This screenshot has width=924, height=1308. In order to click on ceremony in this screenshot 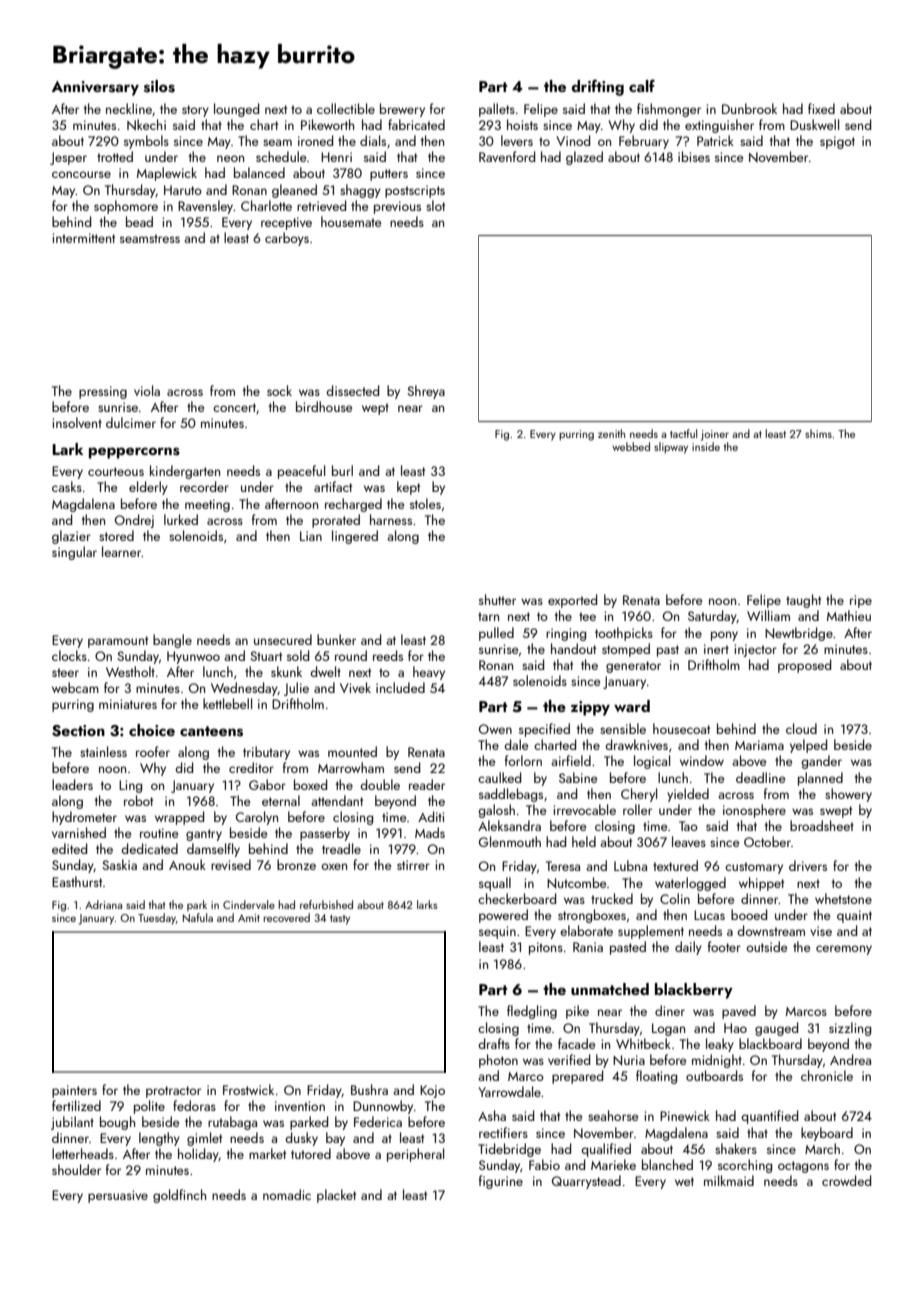, I will do `click(844, 950)`.
